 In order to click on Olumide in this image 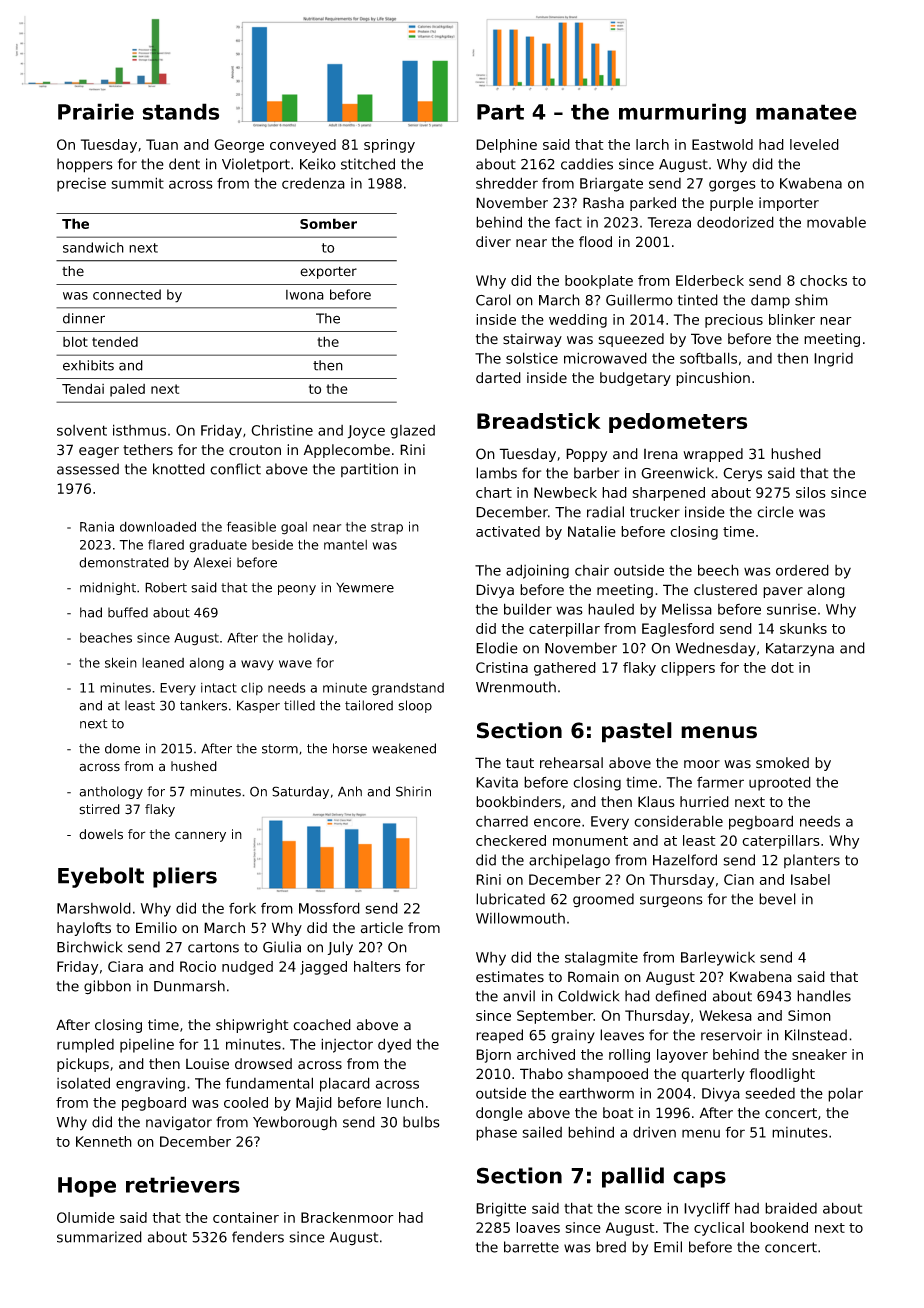, I will do `click(86, 1217)`.
